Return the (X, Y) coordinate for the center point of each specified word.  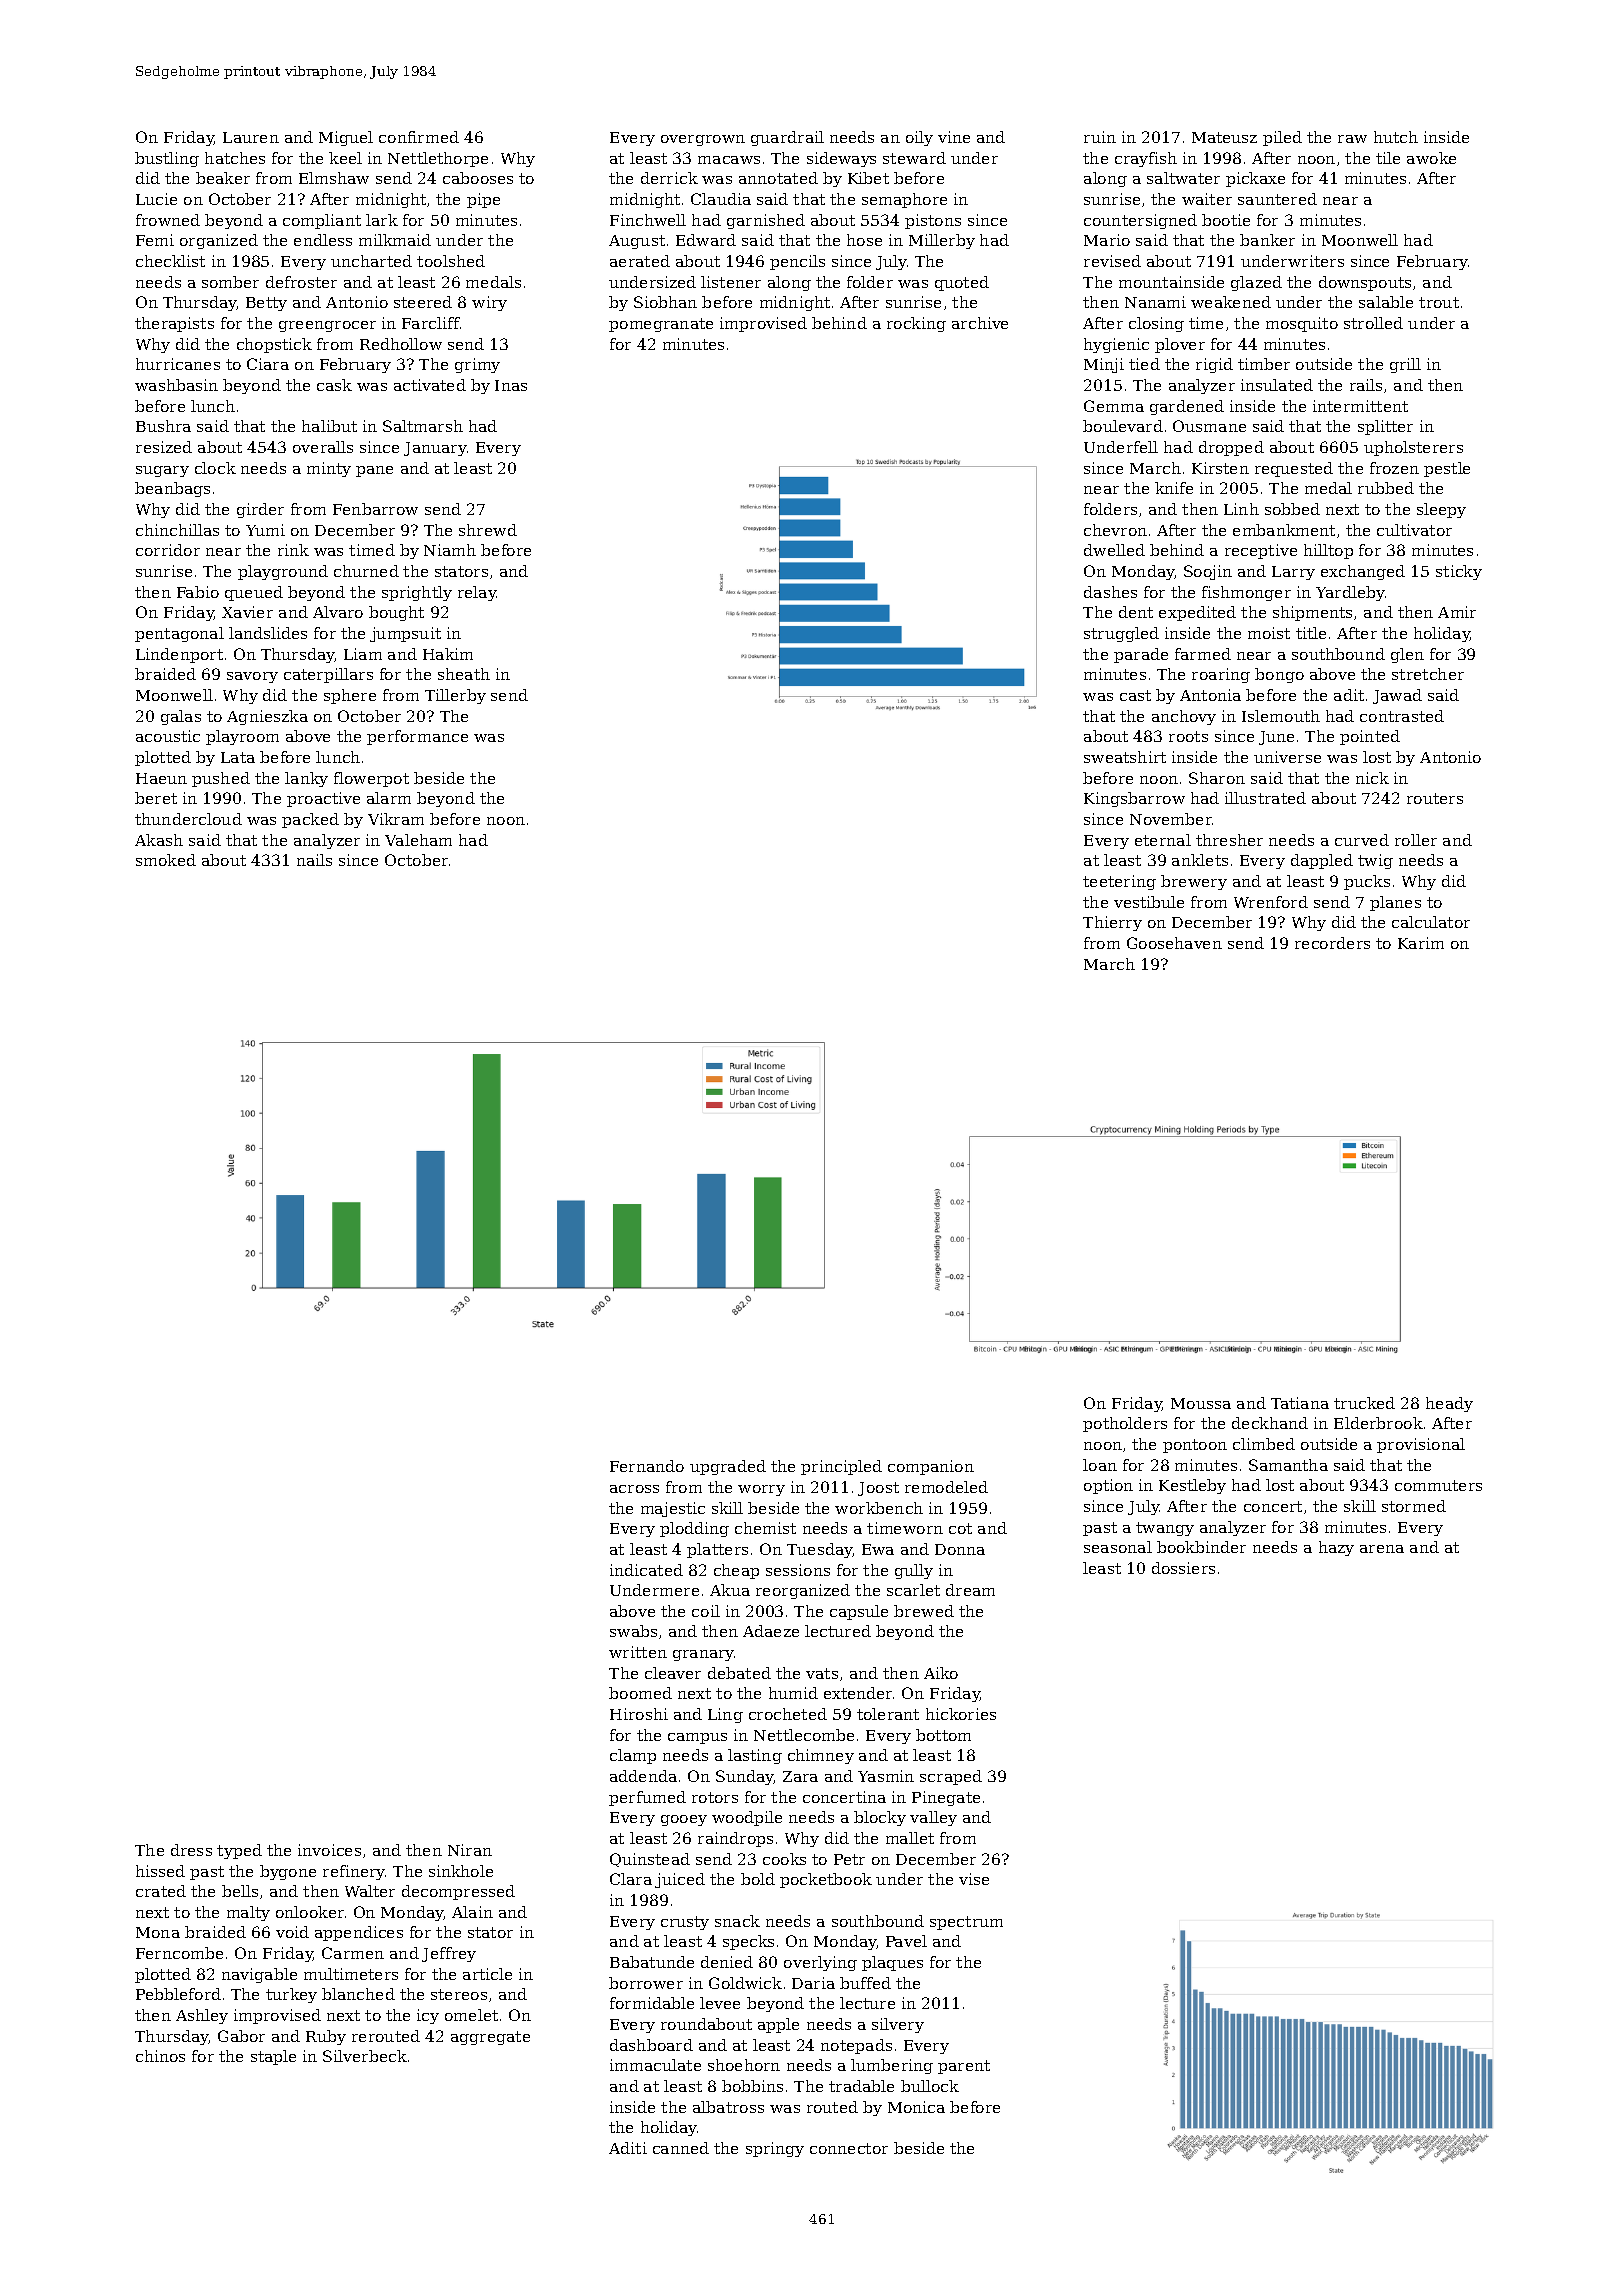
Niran (470, 1850)
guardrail (787, 138)
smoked (166, 860)
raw (1352, 139)
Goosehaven (1174, 943)
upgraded (728, 1467)
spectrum (966, 1923)
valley (933, 1818)
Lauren (251, 137)
